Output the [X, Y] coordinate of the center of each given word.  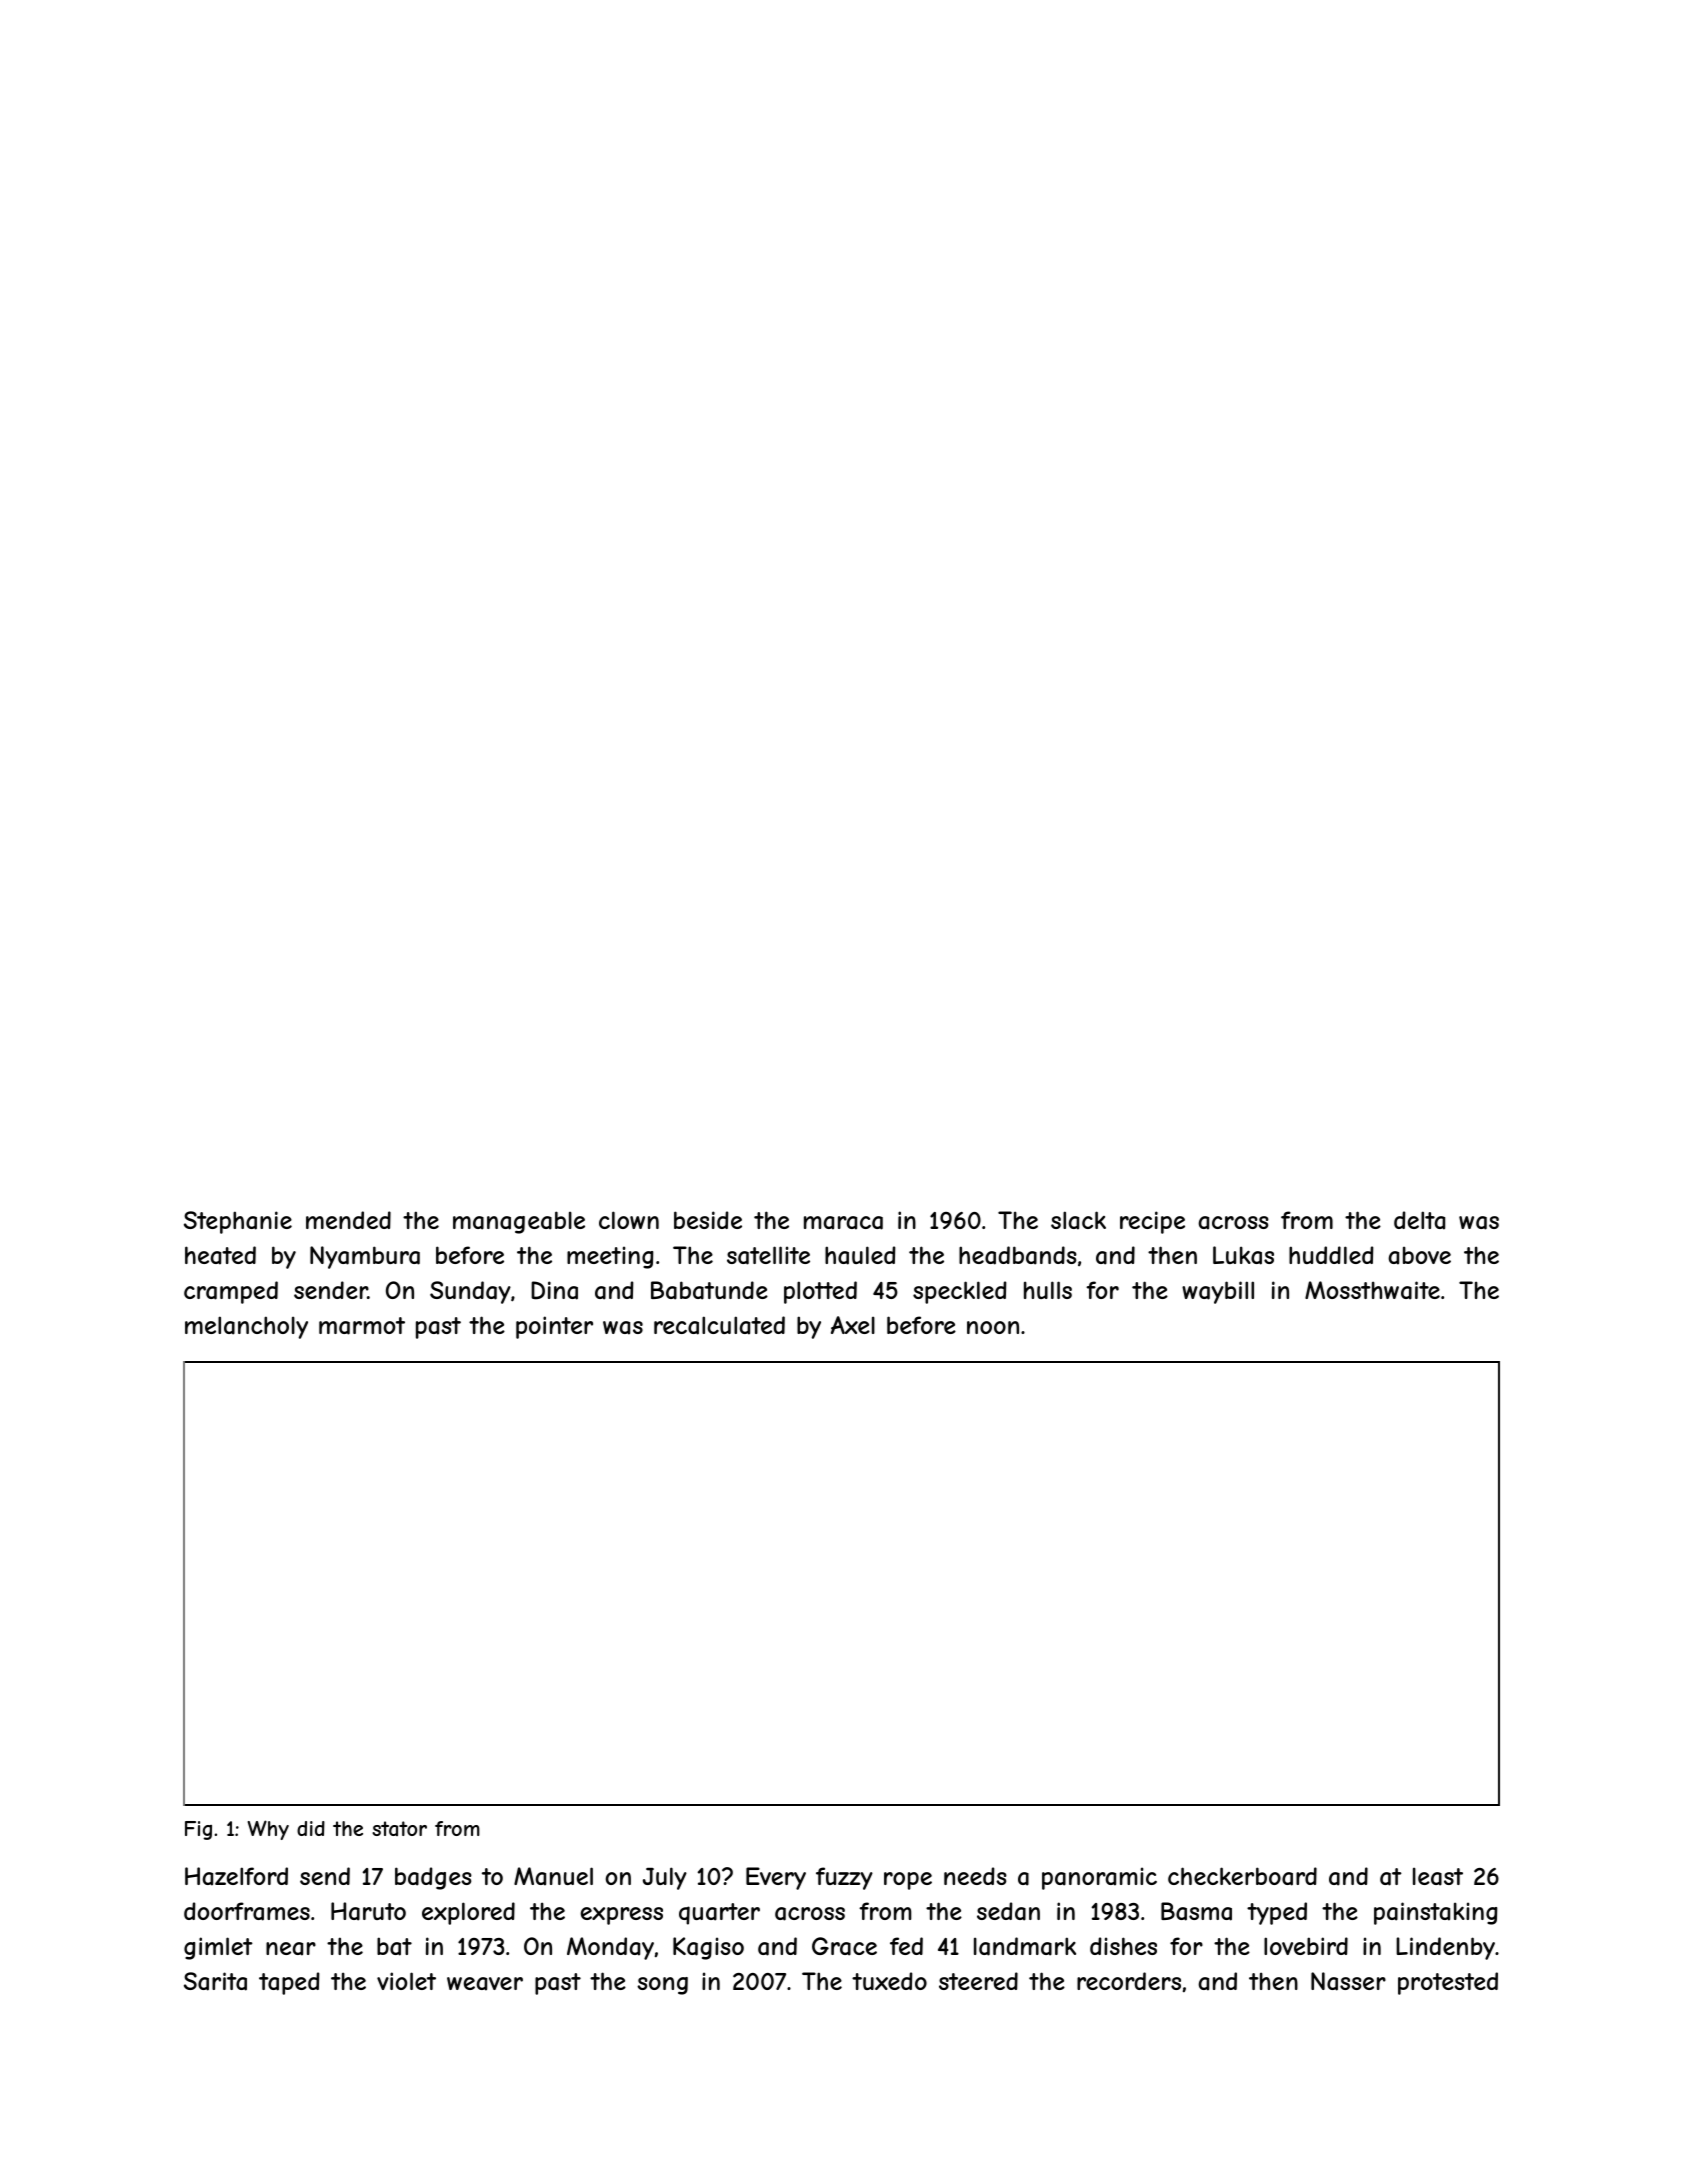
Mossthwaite [1372, 1290]
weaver [485, 1984]
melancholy [246, 1327]
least [1438, 1876]
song [662, 1986]
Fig [198, 1830]
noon [993, 1327]
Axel [853, 1325]
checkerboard [1242, 1876]
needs [975, 1876]
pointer [554, 1327]
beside [708, 1220]
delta [1419, 1220]
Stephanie [238, 1222]
